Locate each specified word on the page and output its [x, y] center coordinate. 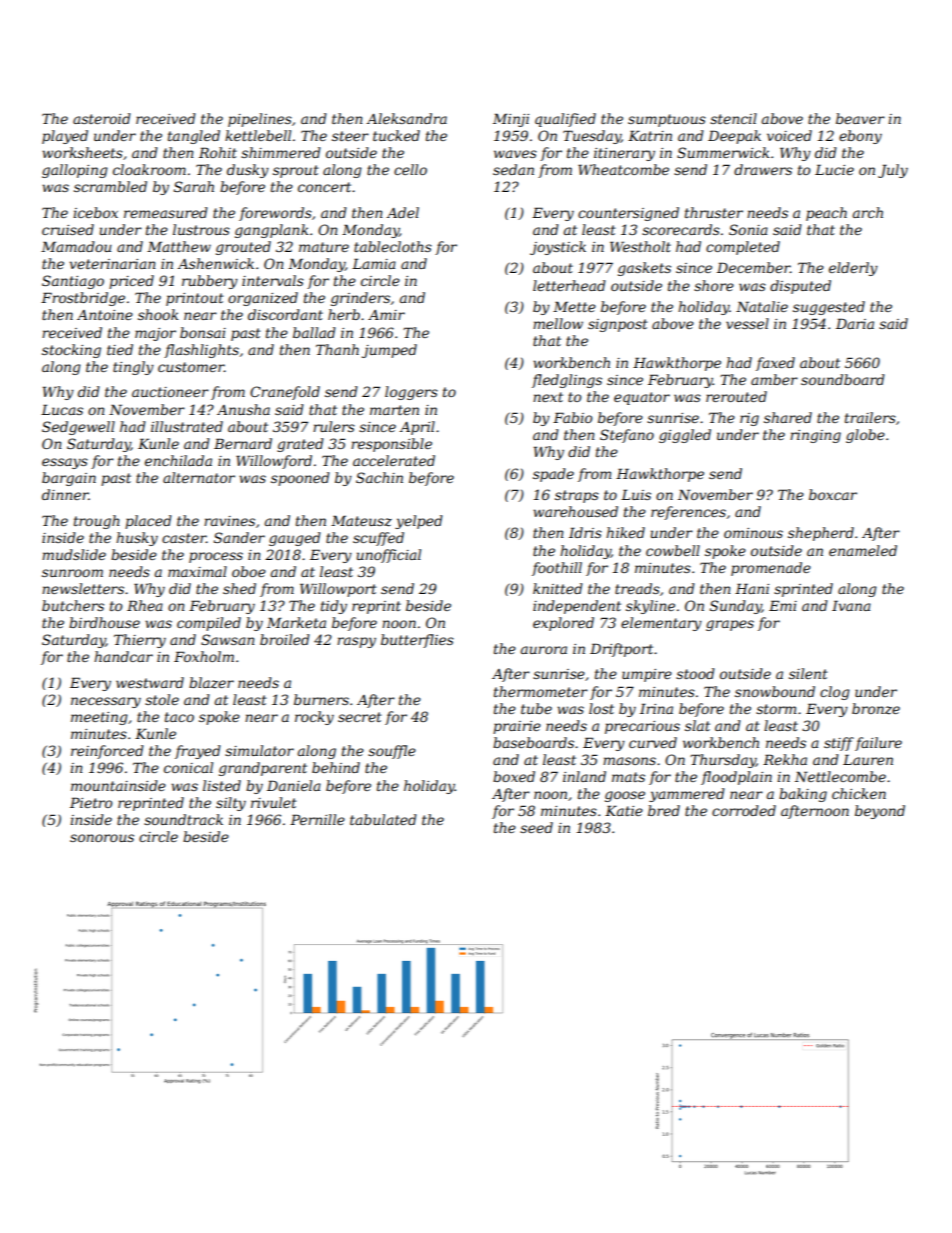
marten [394, 410]
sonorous [102, 838]
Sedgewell [78, 428]
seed [536, 827]
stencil [733, 118]
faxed [775, 364]
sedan [513, 169]
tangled [194, 137]
